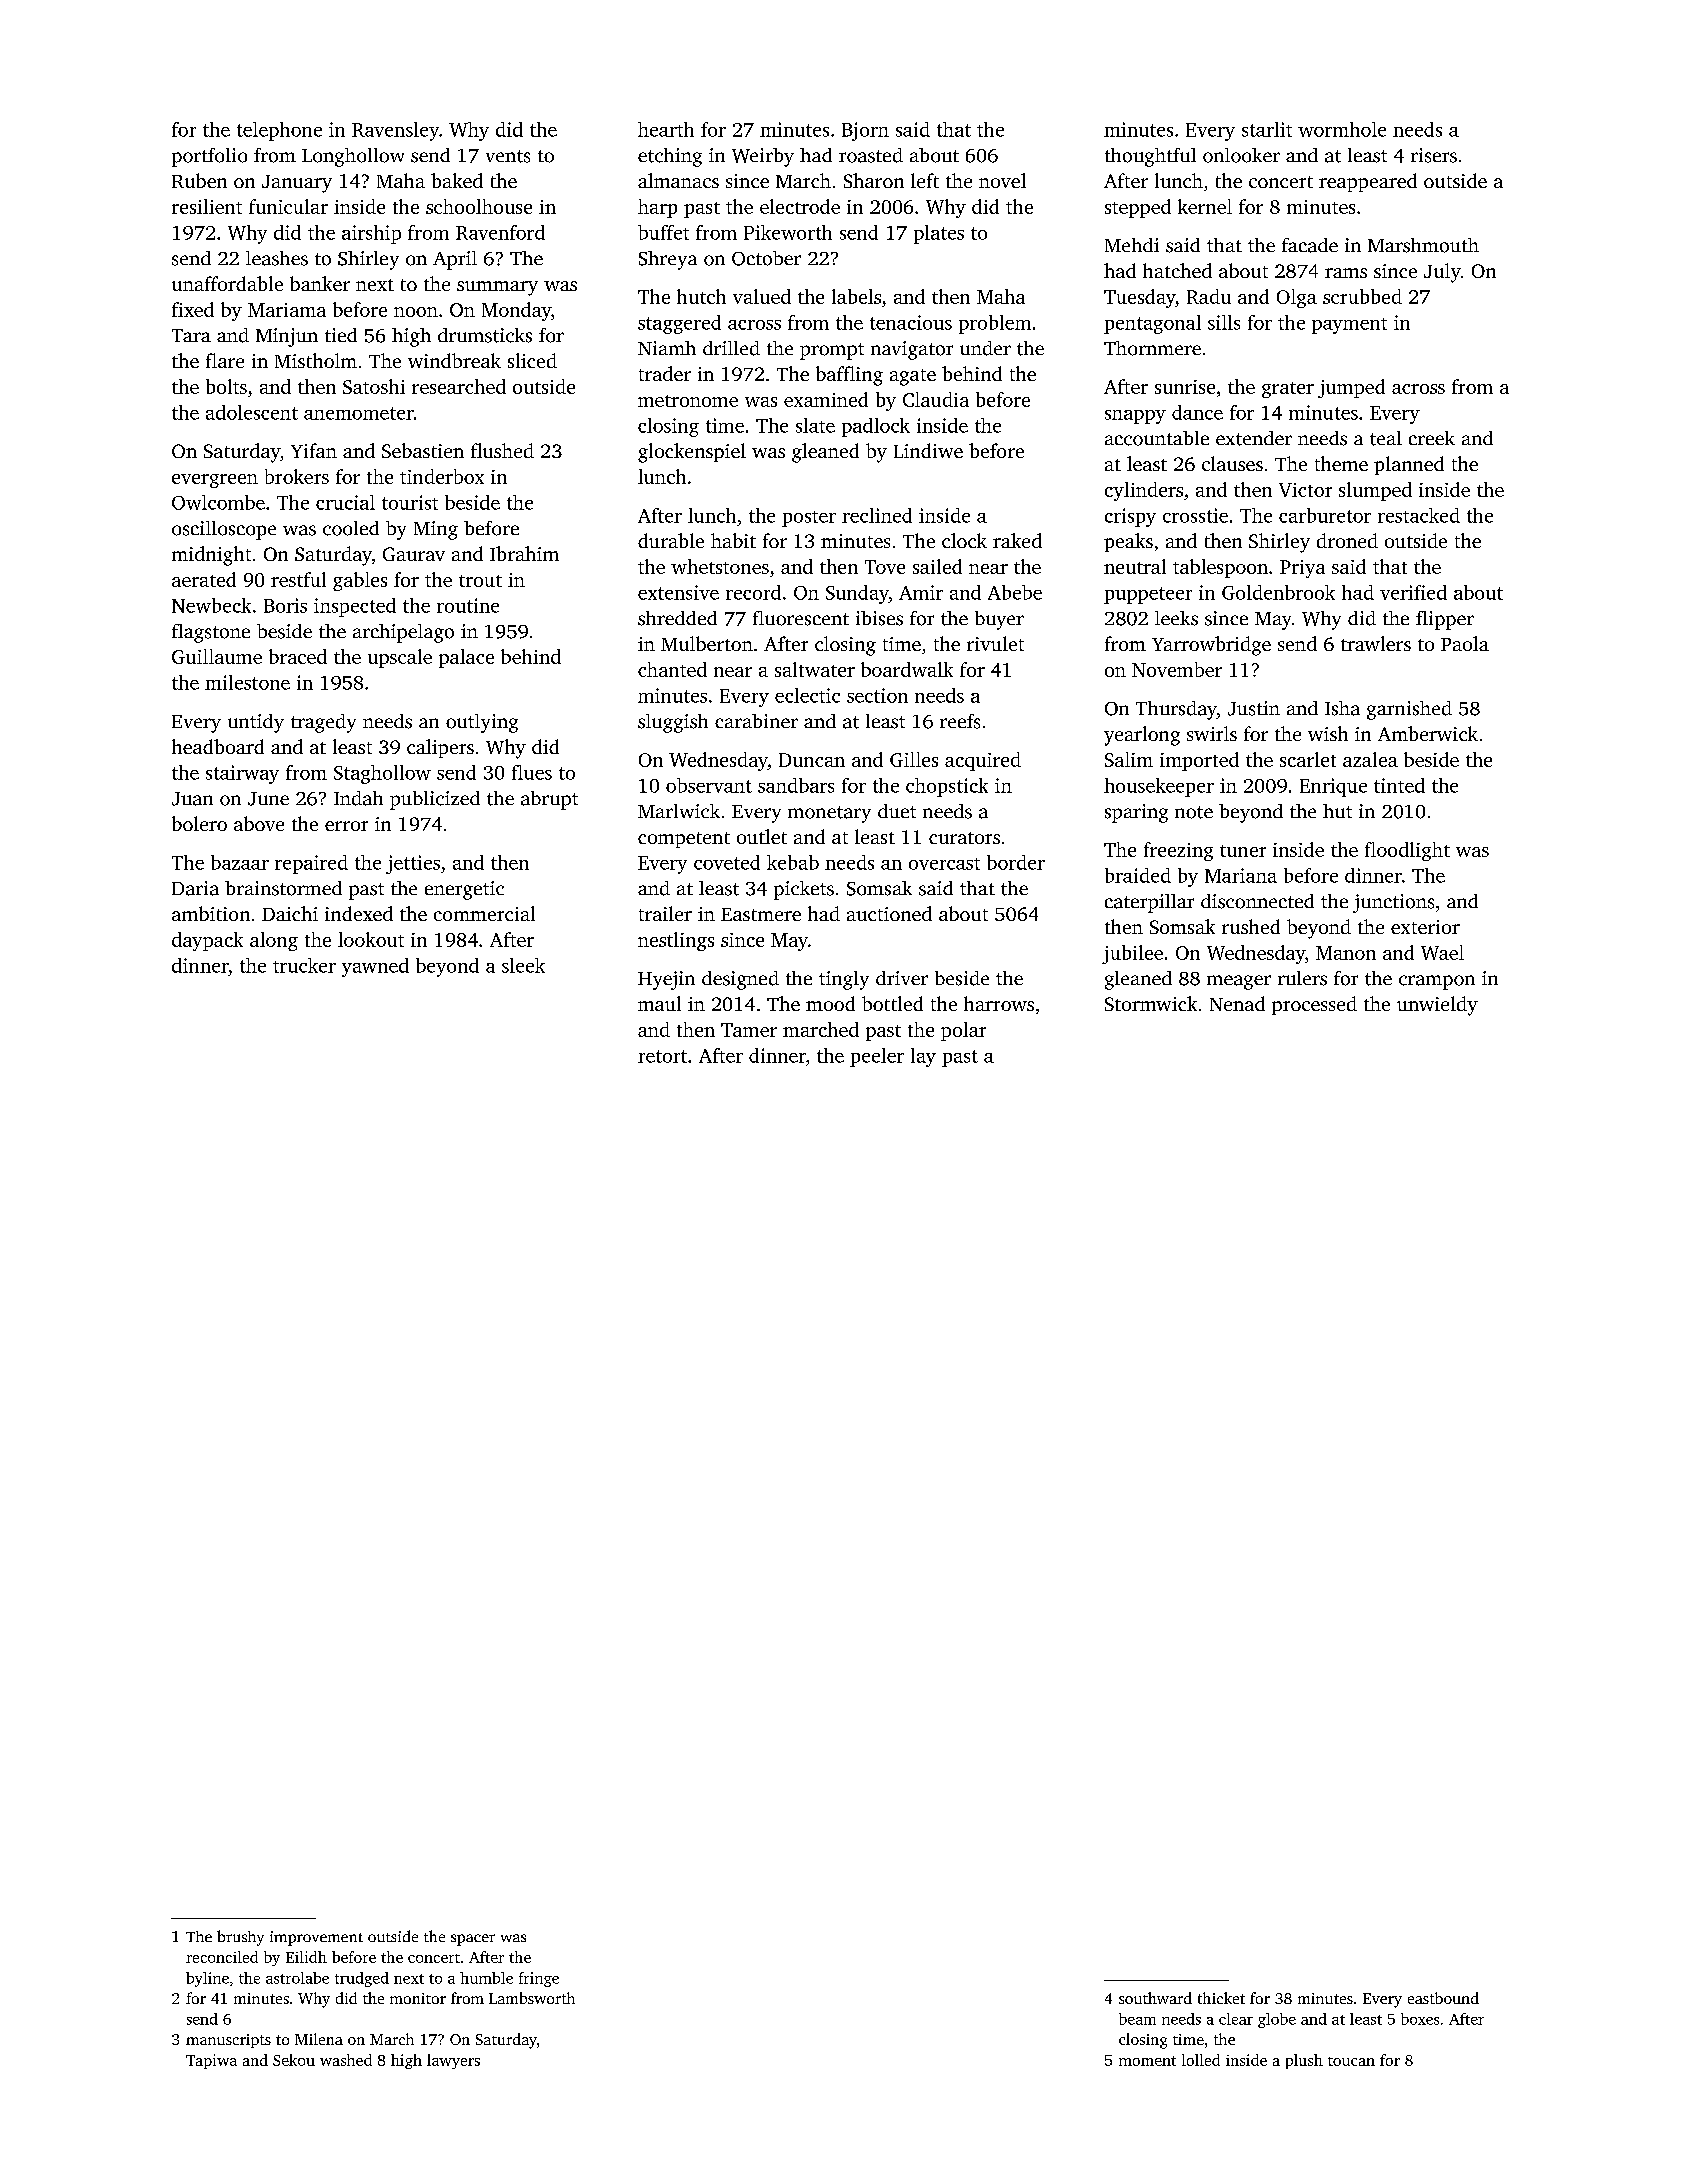 Image resolution: width=1683 pixels, height=2178 pixels. What do you see at coordinates (532, 1998) in the document?
I see `Lambsworth` at bounding box center [532, 1998].
